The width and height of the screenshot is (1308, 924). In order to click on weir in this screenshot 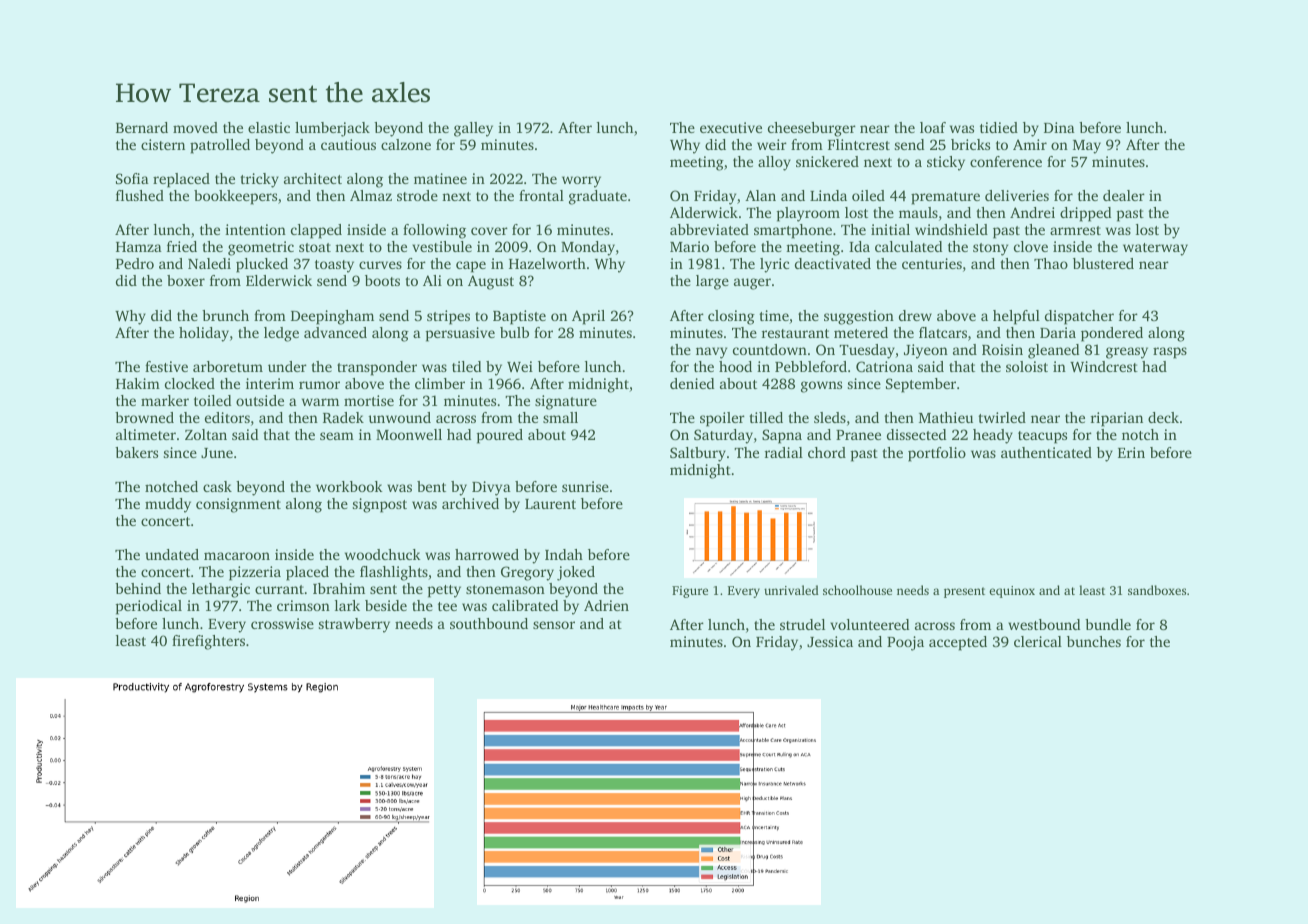, I will do `click(772, 144)`.
